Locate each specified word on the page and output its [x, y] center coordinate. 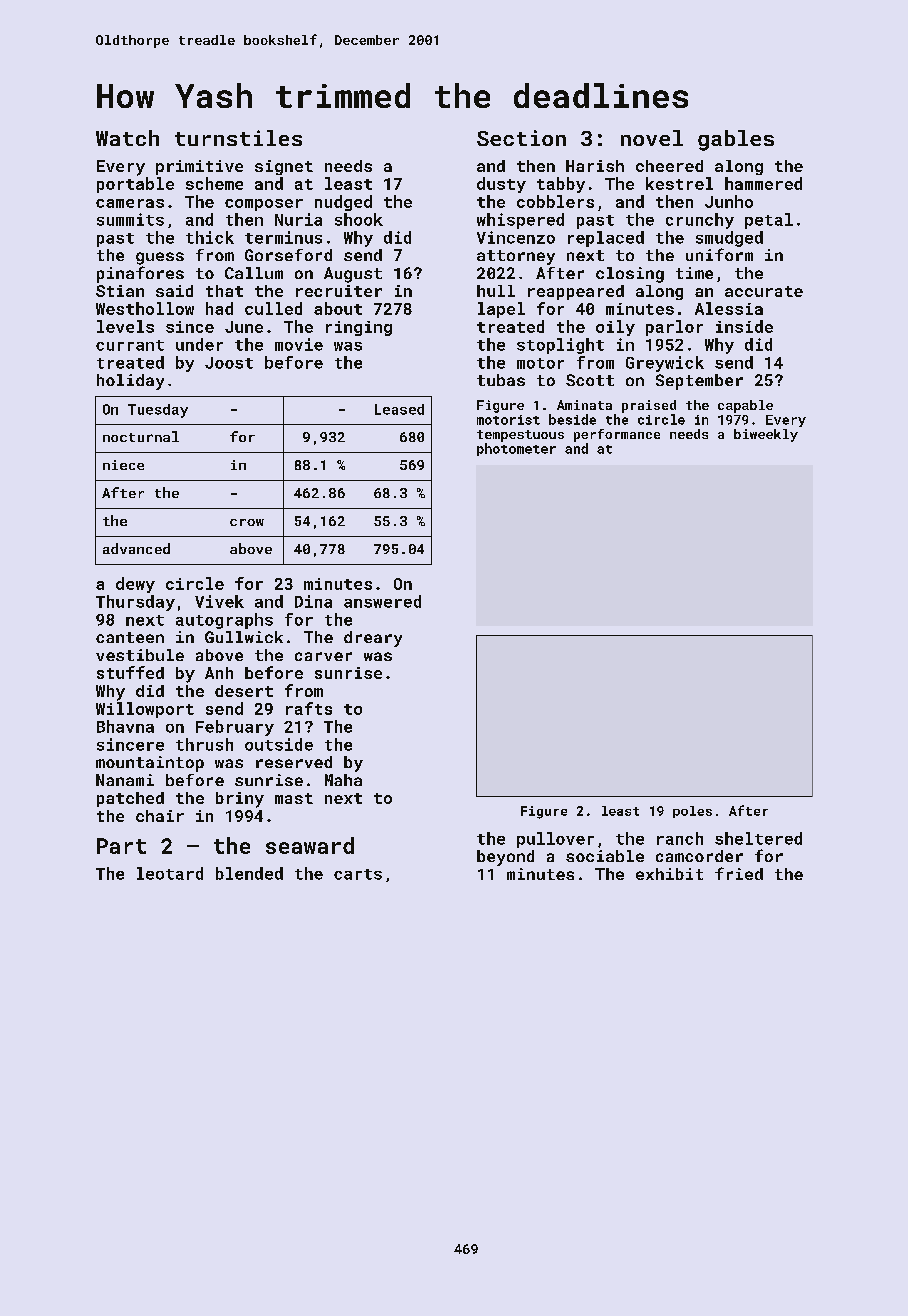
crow [247, 522]
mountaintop [150, 764]
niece [123, 465]
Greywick [665, 364]
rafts [309, 708]
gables [736, 140]
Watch [127, 138]
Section [521, 138]
